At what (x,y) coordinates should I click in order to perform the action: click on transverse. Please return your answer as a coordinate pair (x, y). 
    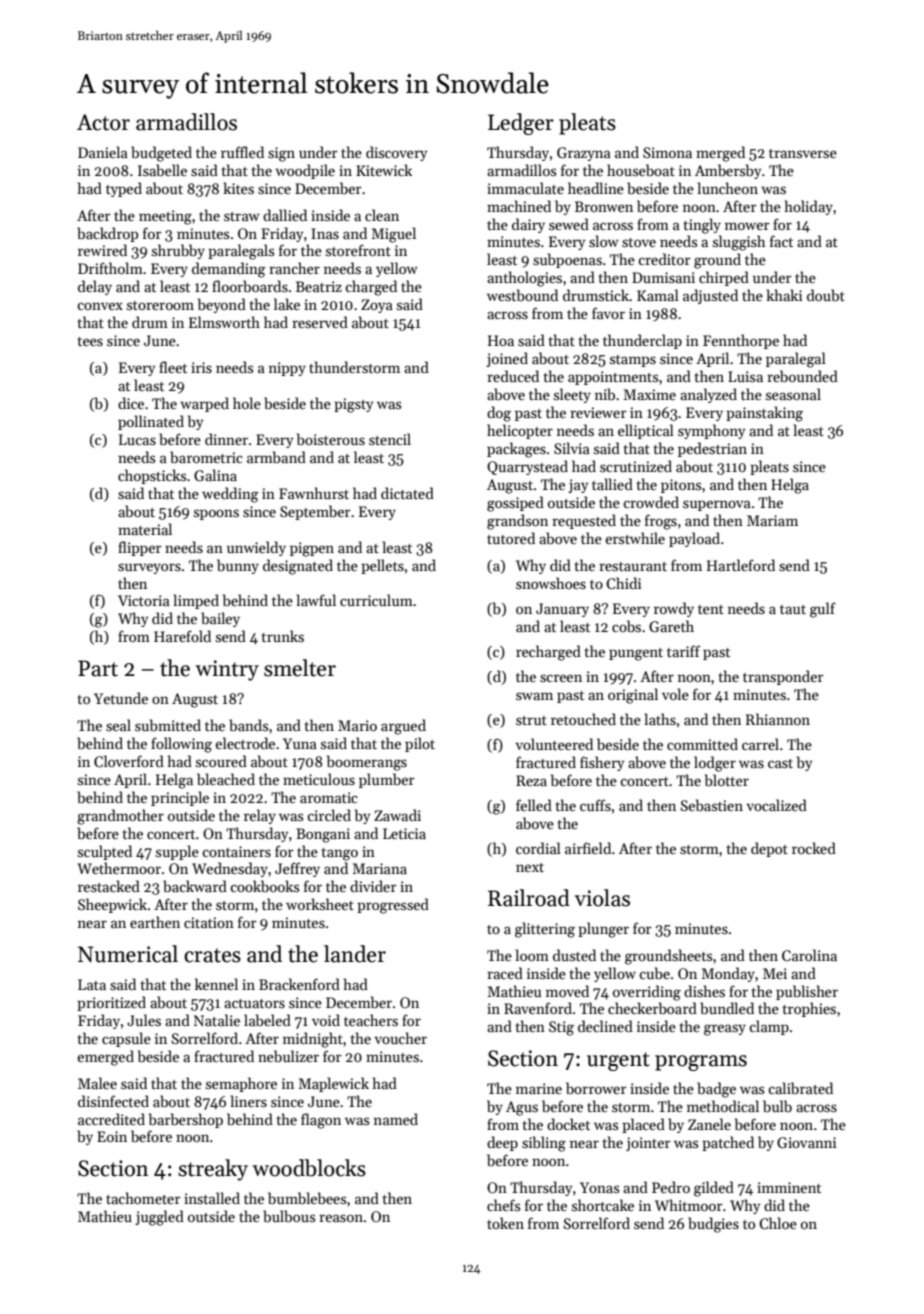
    Looking at the image, I should click on (803, 153).
